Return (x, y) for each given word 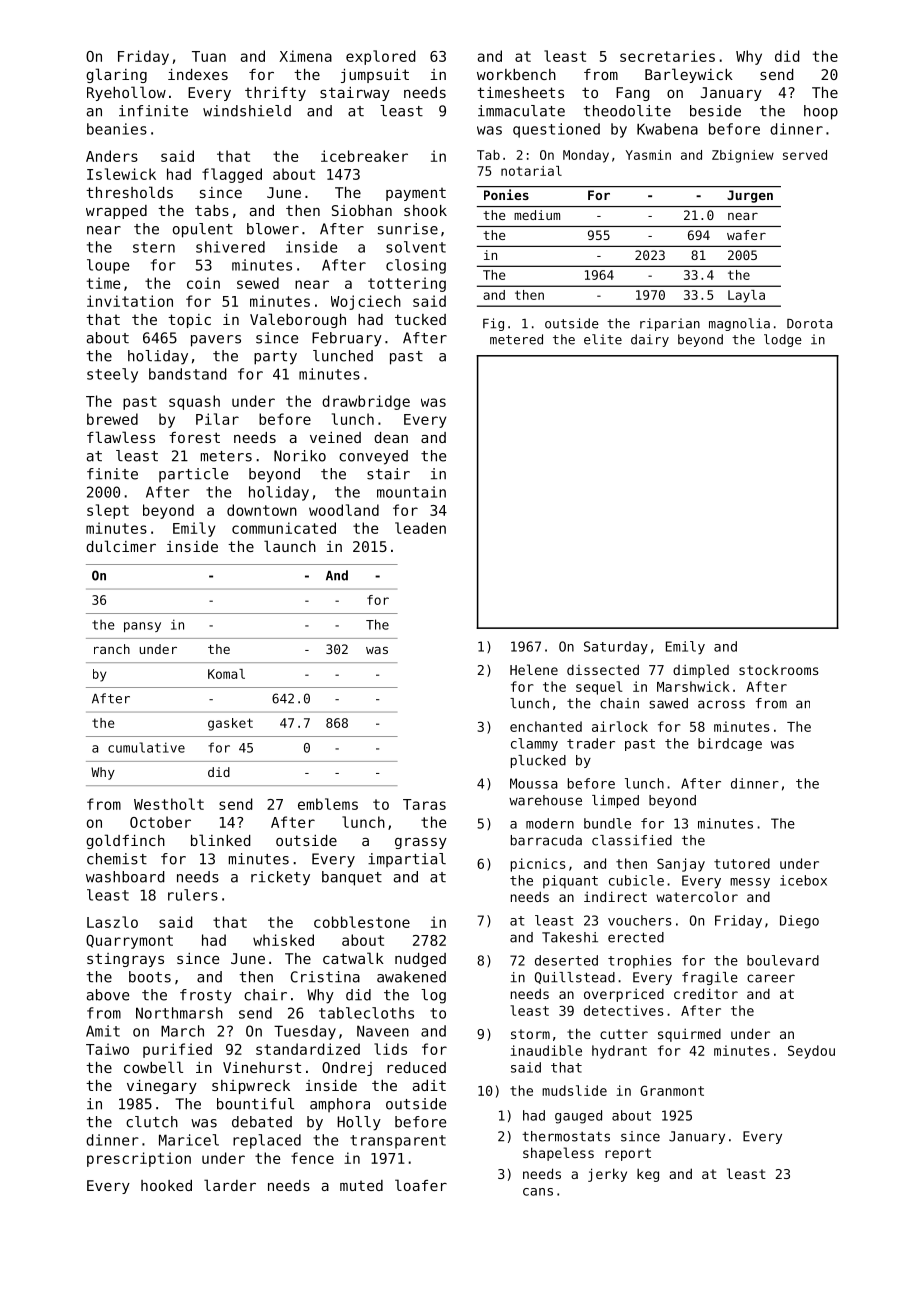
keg (648, 1175)
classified (632, 840)
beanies (117, 129)
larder (230, 1185)
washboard (125, 877)
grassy (421, 843)
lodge (783, 340)
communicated (284, 528)
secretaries (667, 56)
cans (538, 1192)
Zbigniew (743, 156)
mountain (411, 492)
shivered (230, 247)
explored (381, 57)
